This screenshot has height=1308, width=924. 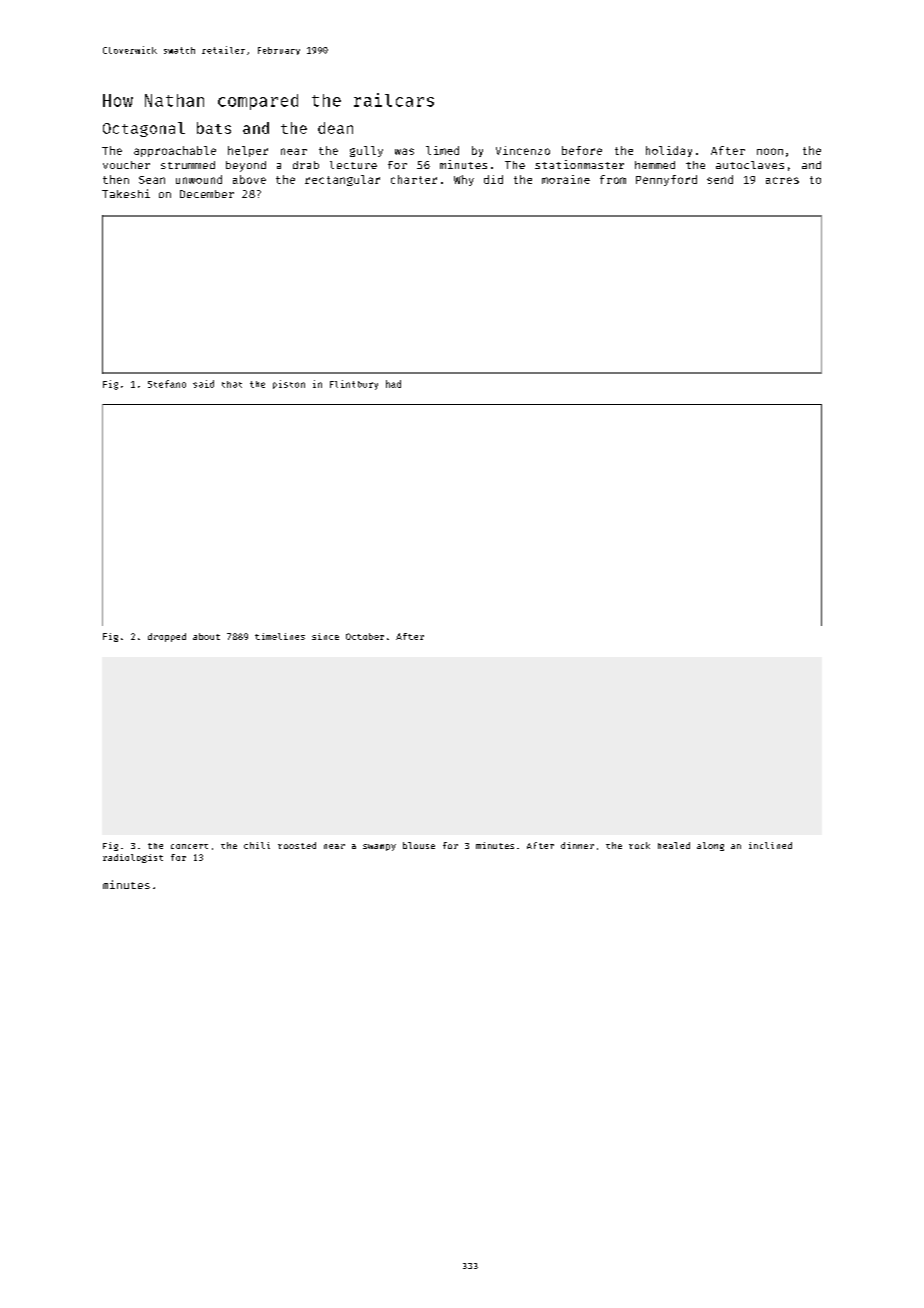 I want to click on from, so click(x=613, y=179).
